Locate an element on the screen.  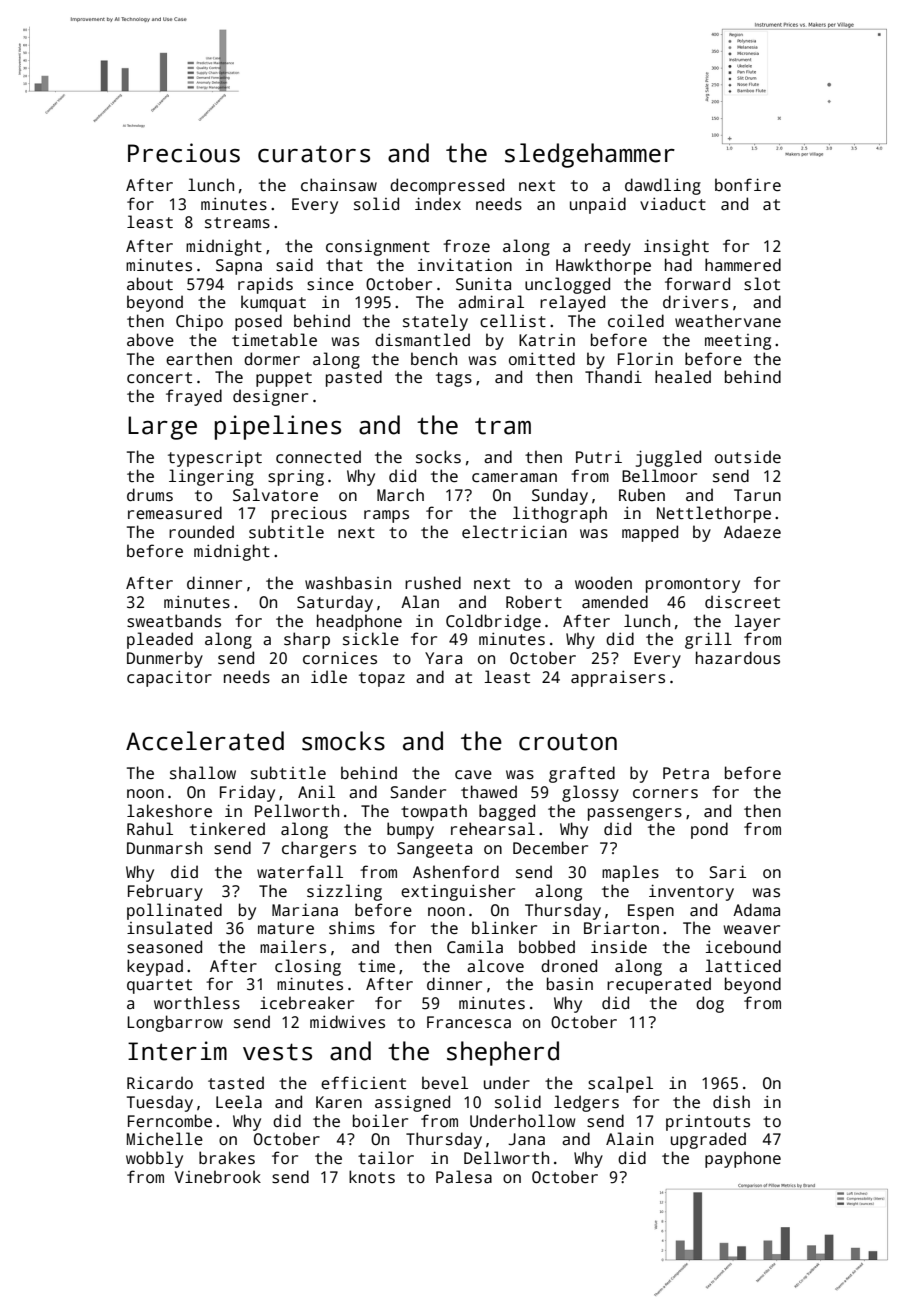
Ruben is located at coordinates (642, 495).
